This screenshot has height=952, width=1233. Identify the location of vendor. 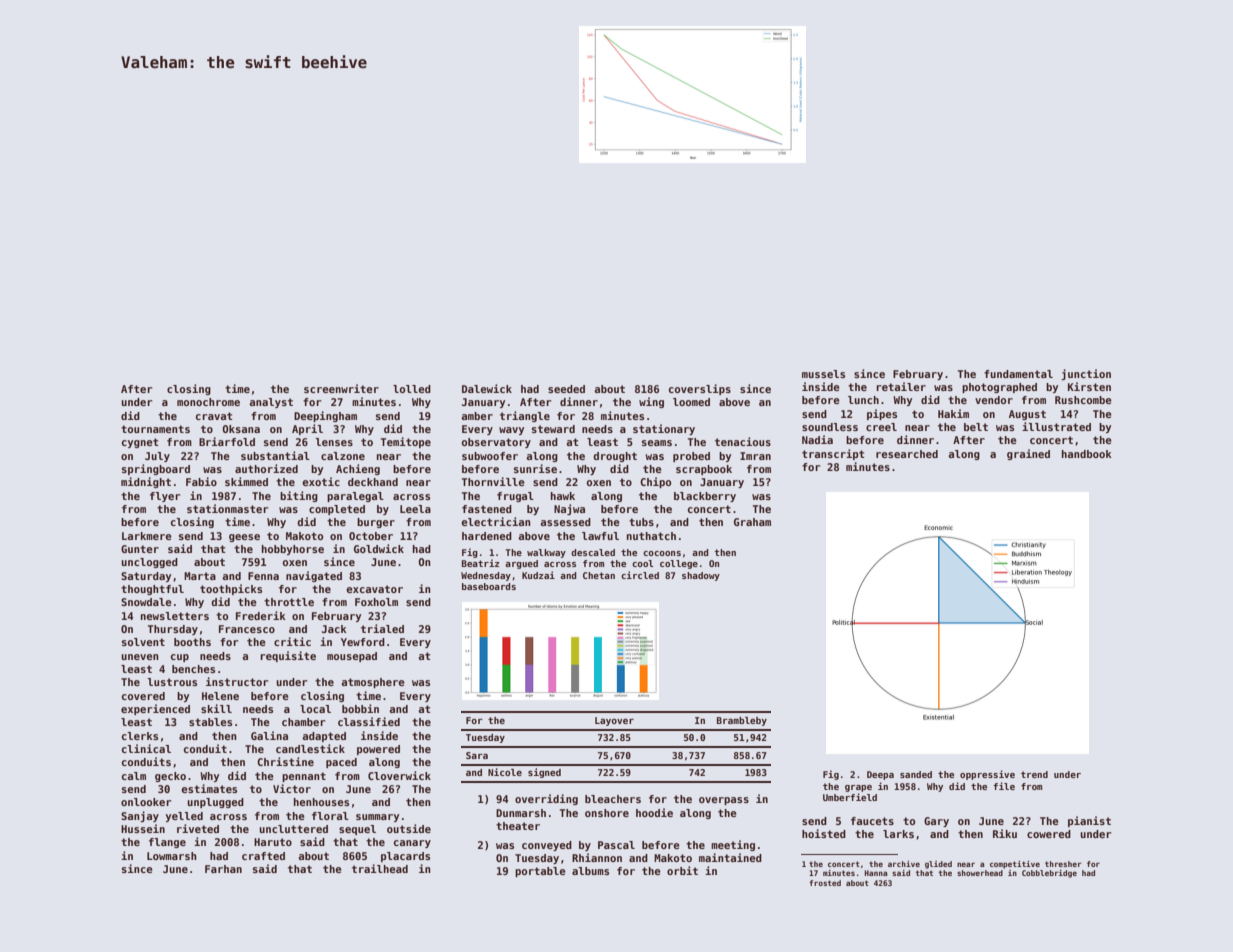
(994, 400).
